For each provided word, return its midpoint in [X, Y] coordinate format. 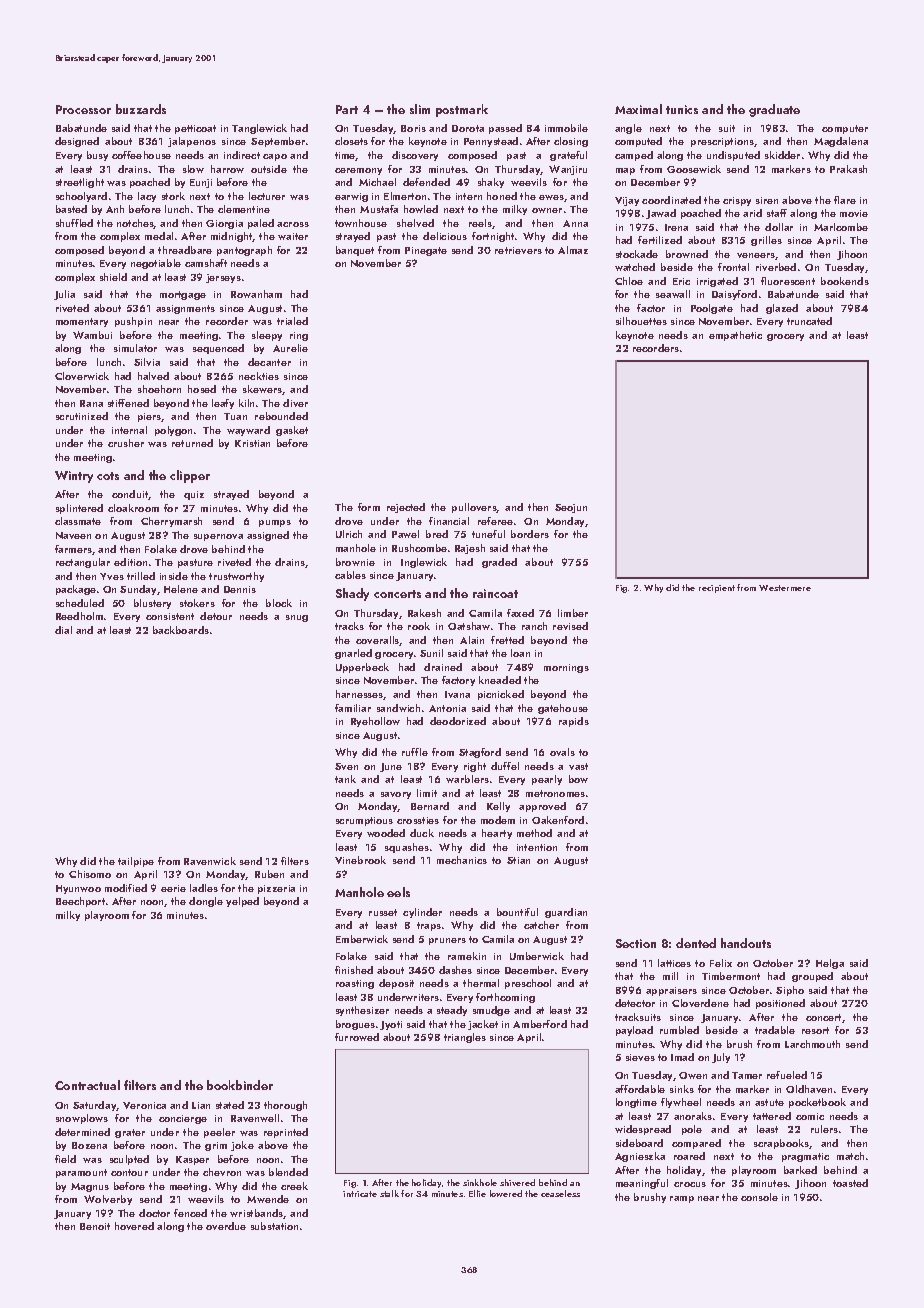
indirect [242, 155]
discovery [415, 156]
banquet [355, 251]
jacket [483, 1025]
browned [687, 254]
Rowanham [256, 294]
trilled [141, 576]
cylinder [422, 913]
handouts [746, 943]
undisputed [733, 156]
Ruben [269, 874]
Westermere [785, 588]
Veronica [144, 1105]
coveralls [378, 641]
